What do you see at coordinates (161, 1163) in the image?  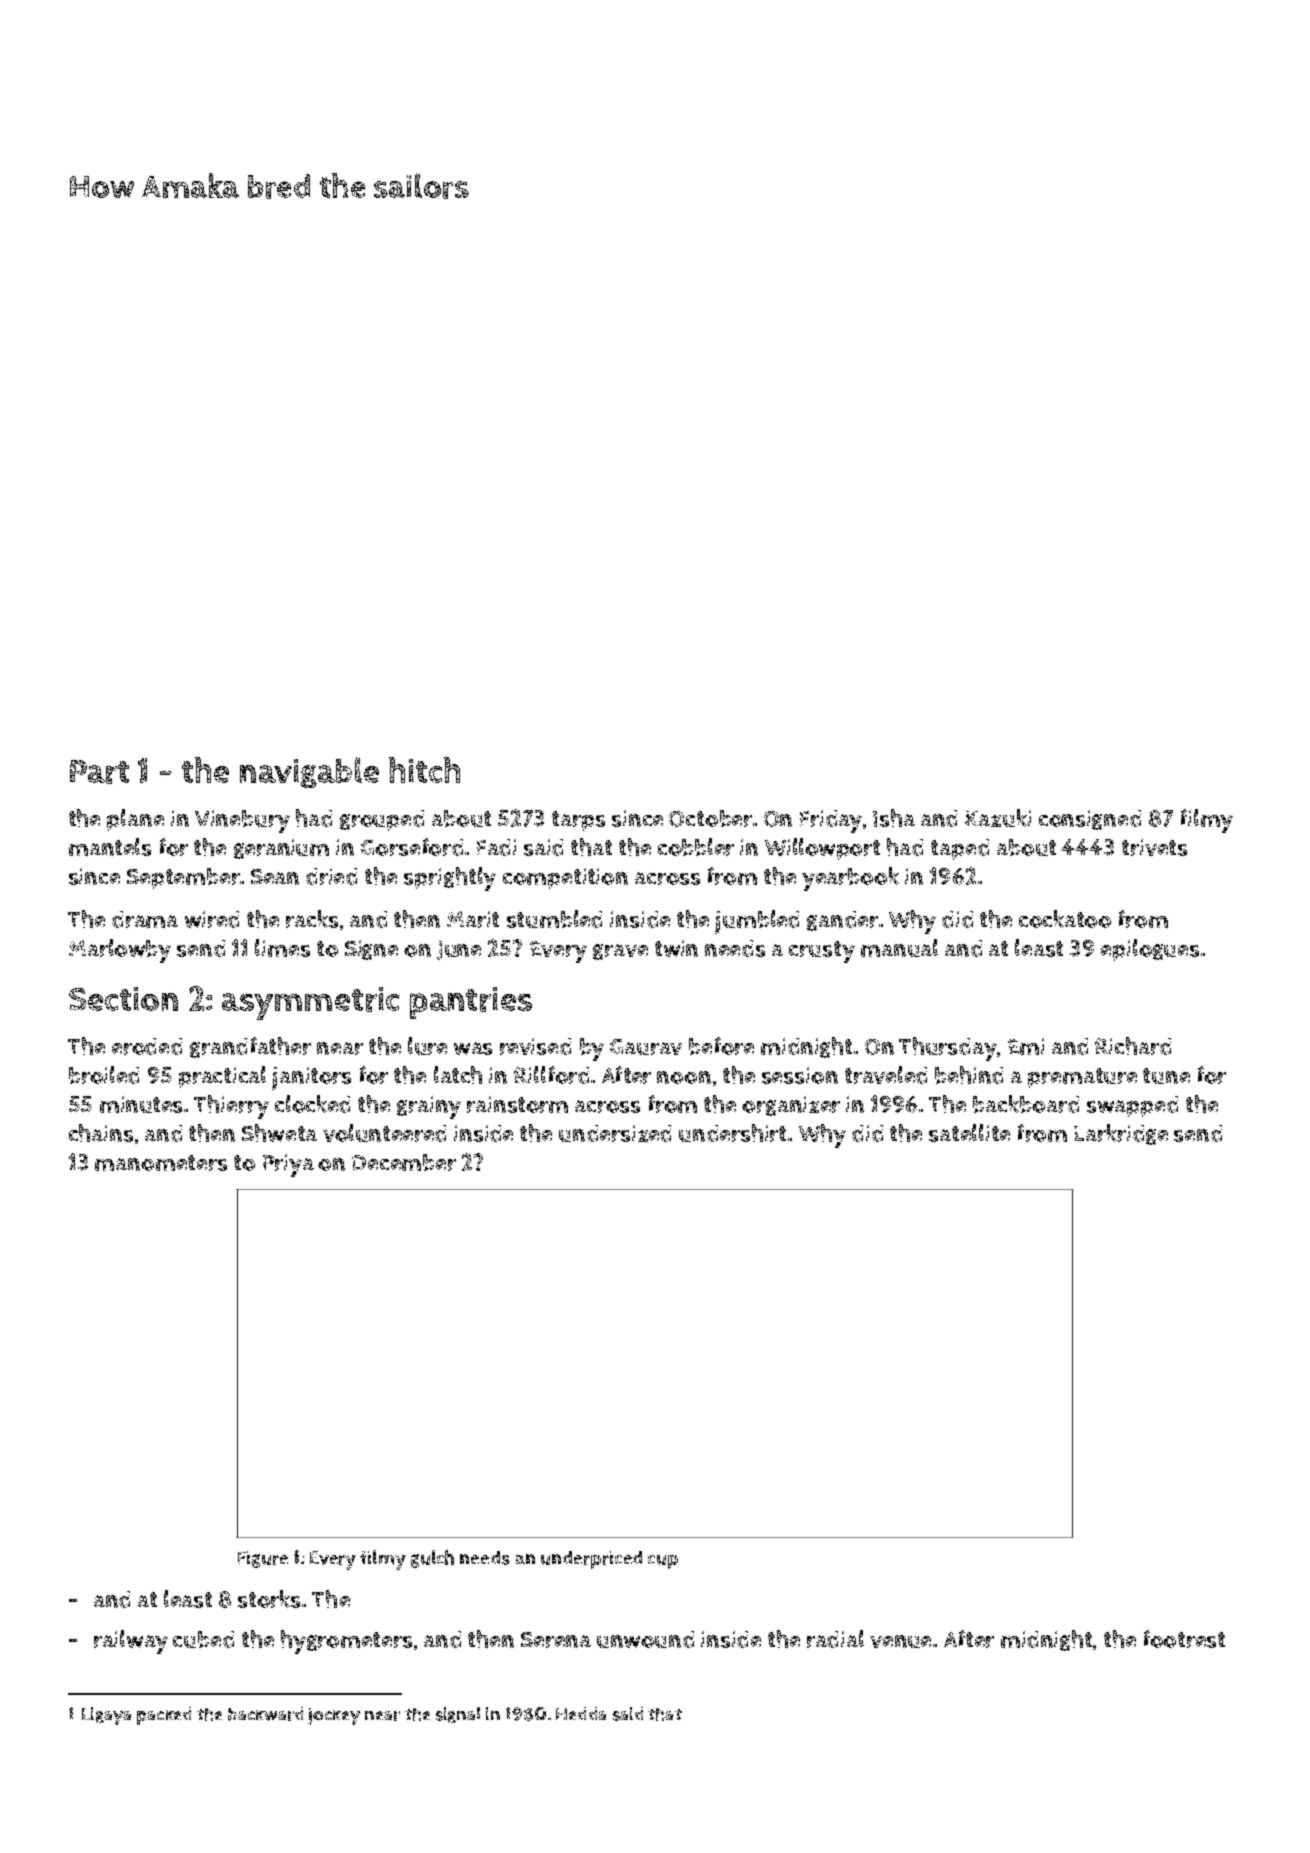 I see `manometers` at bounding box center [161, 1163].
